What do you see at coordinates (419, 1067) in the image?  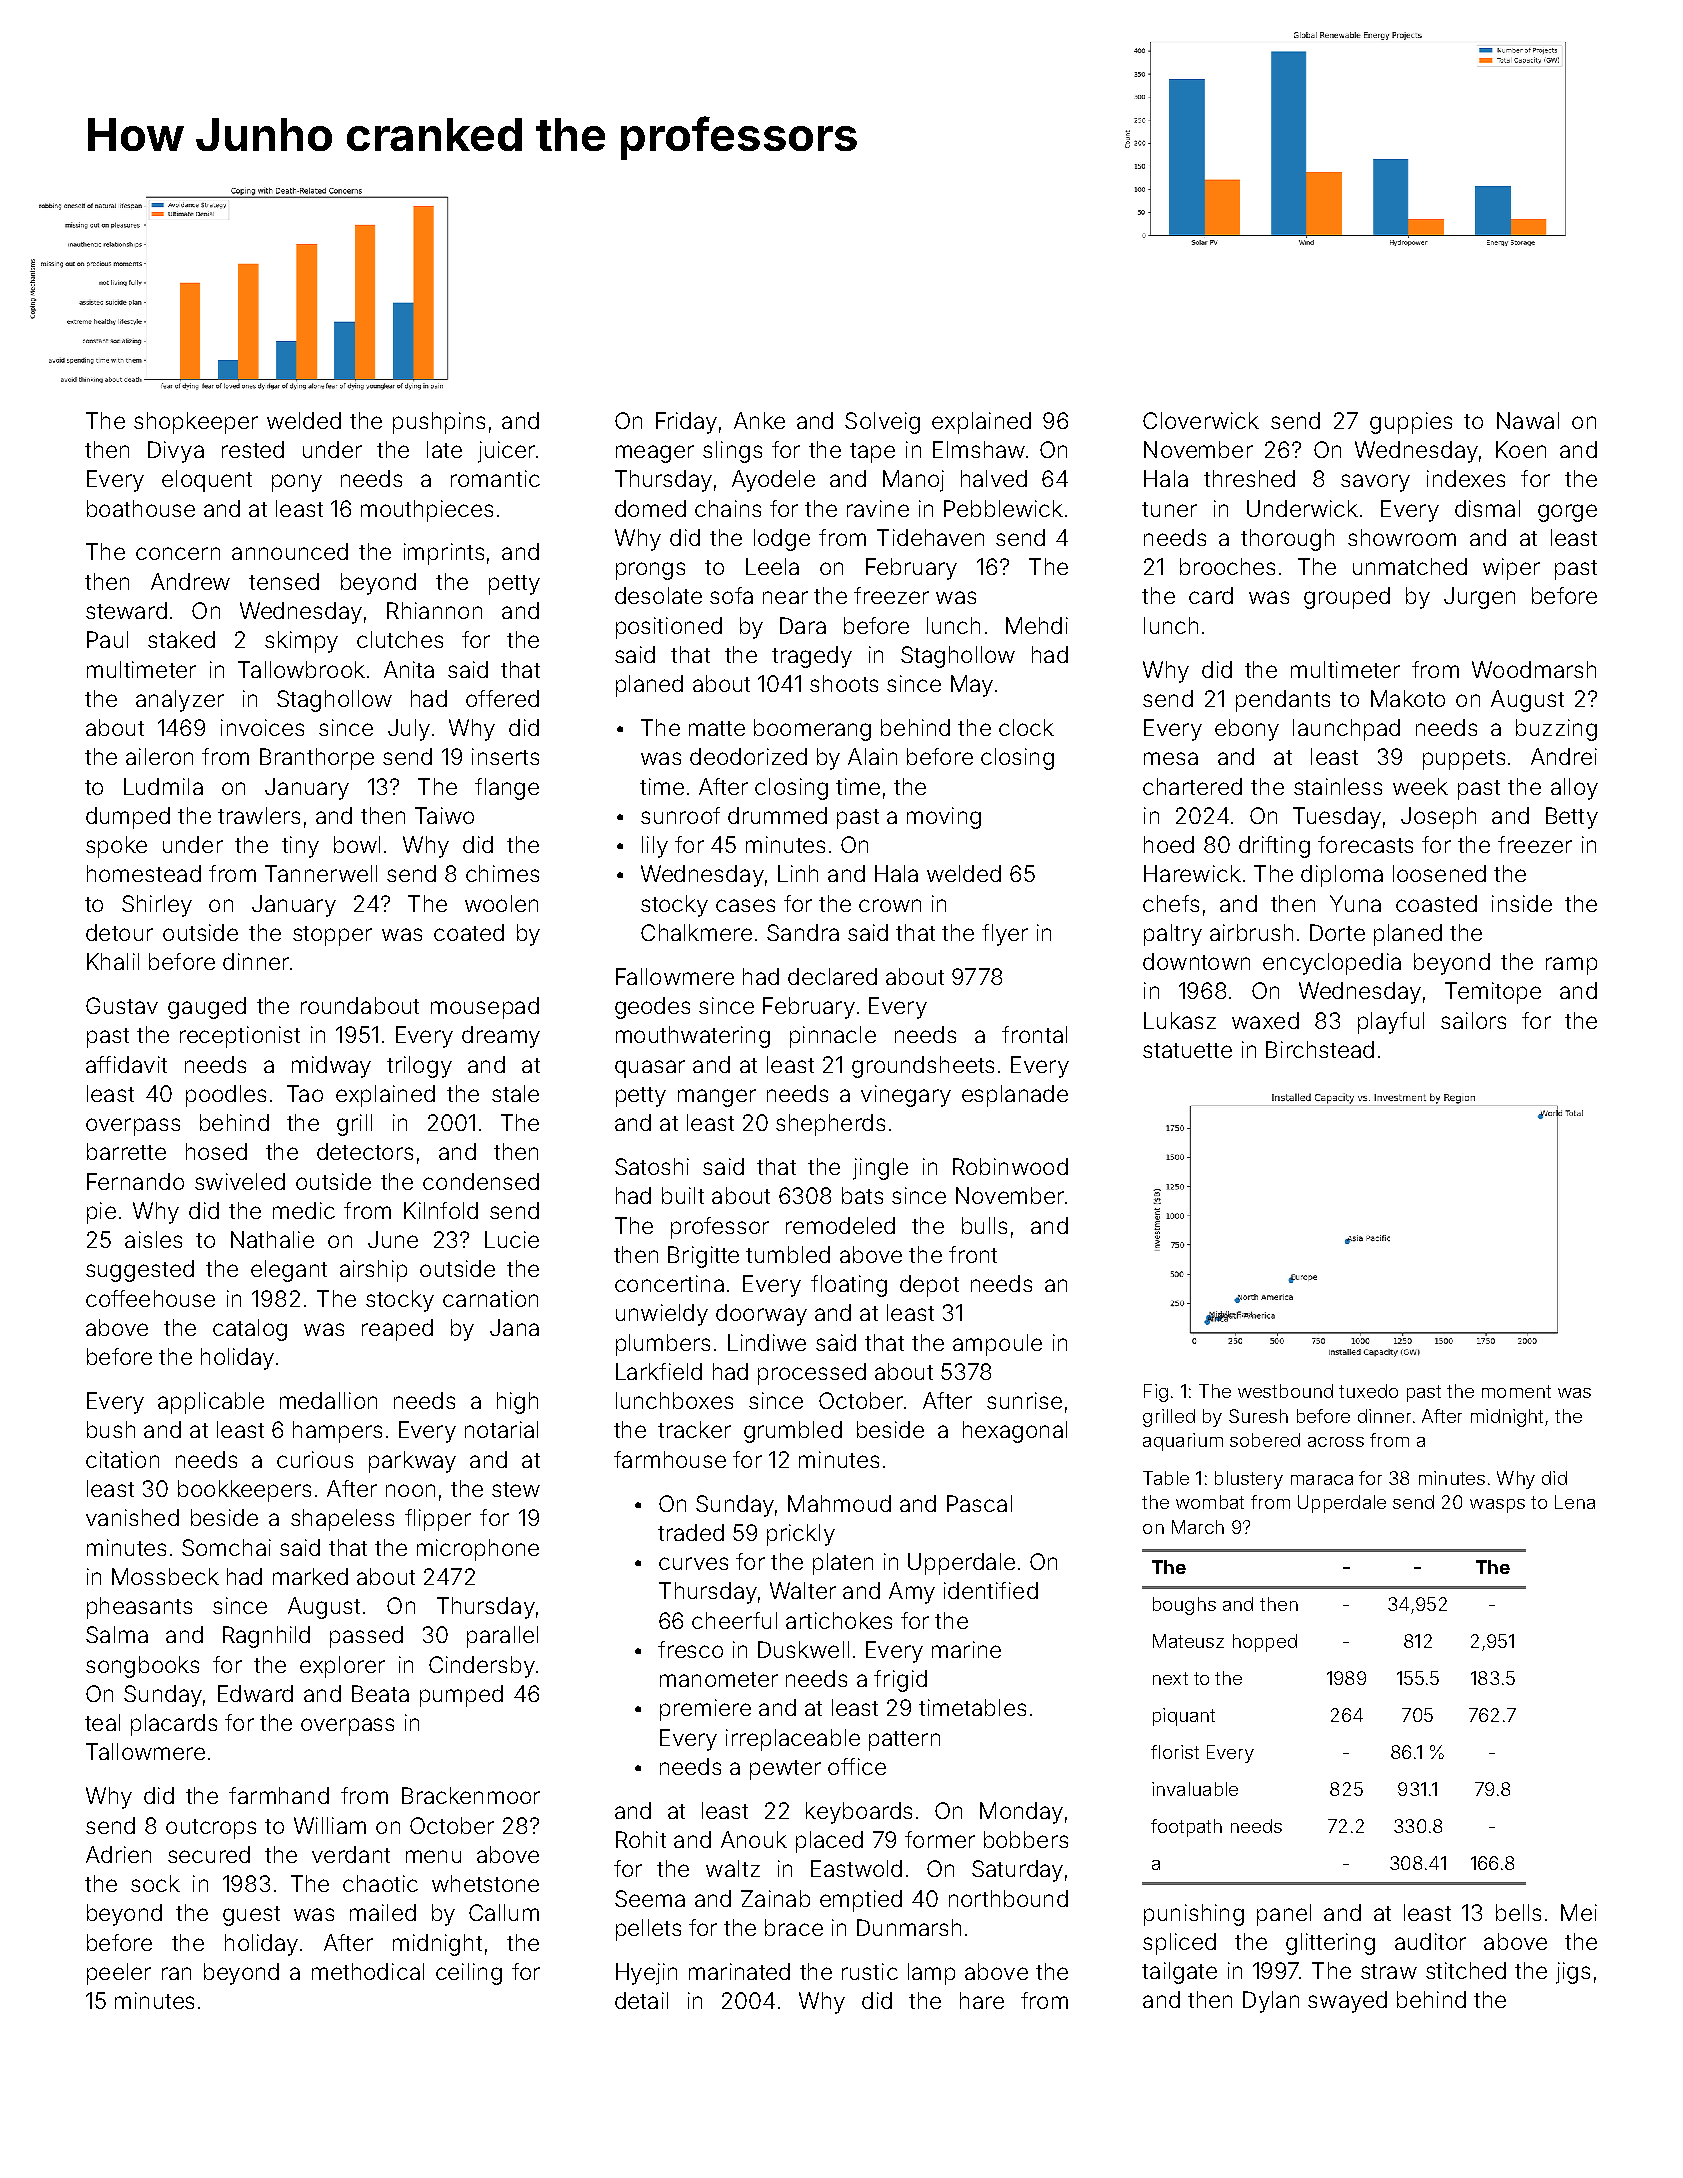 I see `trilogy` at bounding box center [419, 1067].
